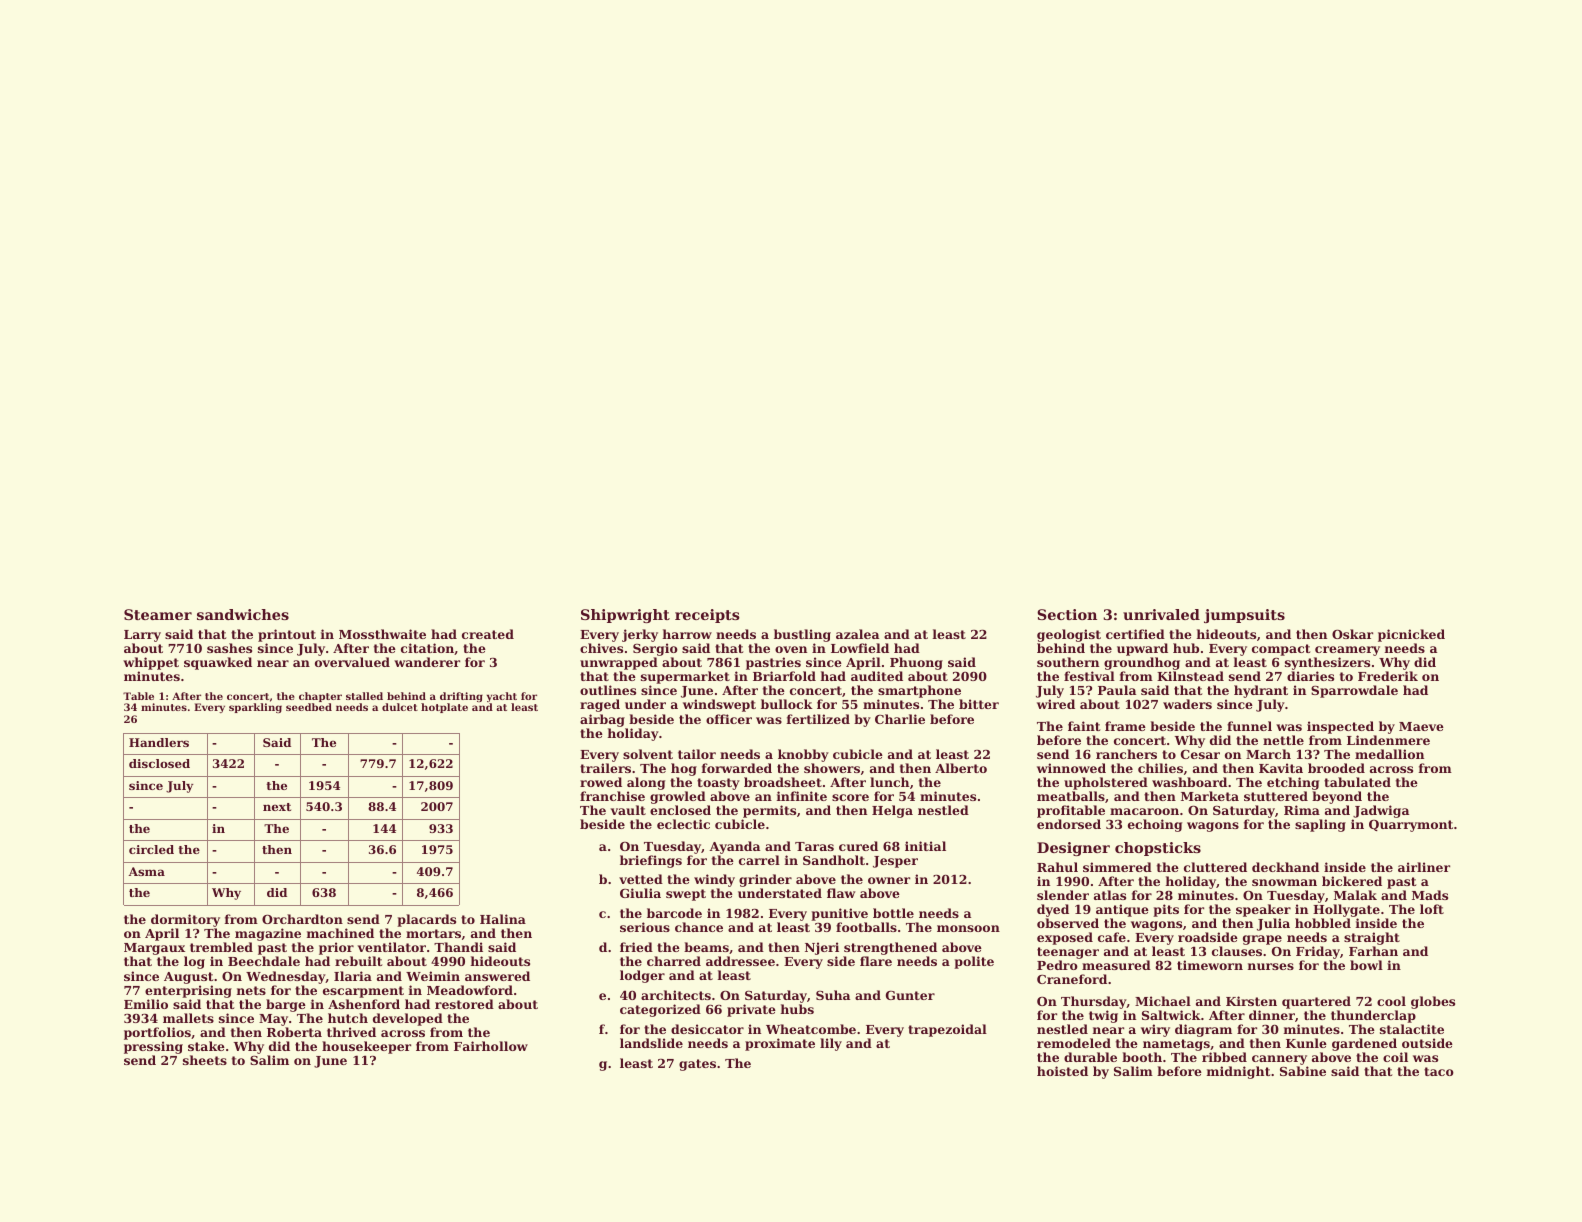 The image size is (1582, 1222). I want to click on sparkling, so click(255, 708).
